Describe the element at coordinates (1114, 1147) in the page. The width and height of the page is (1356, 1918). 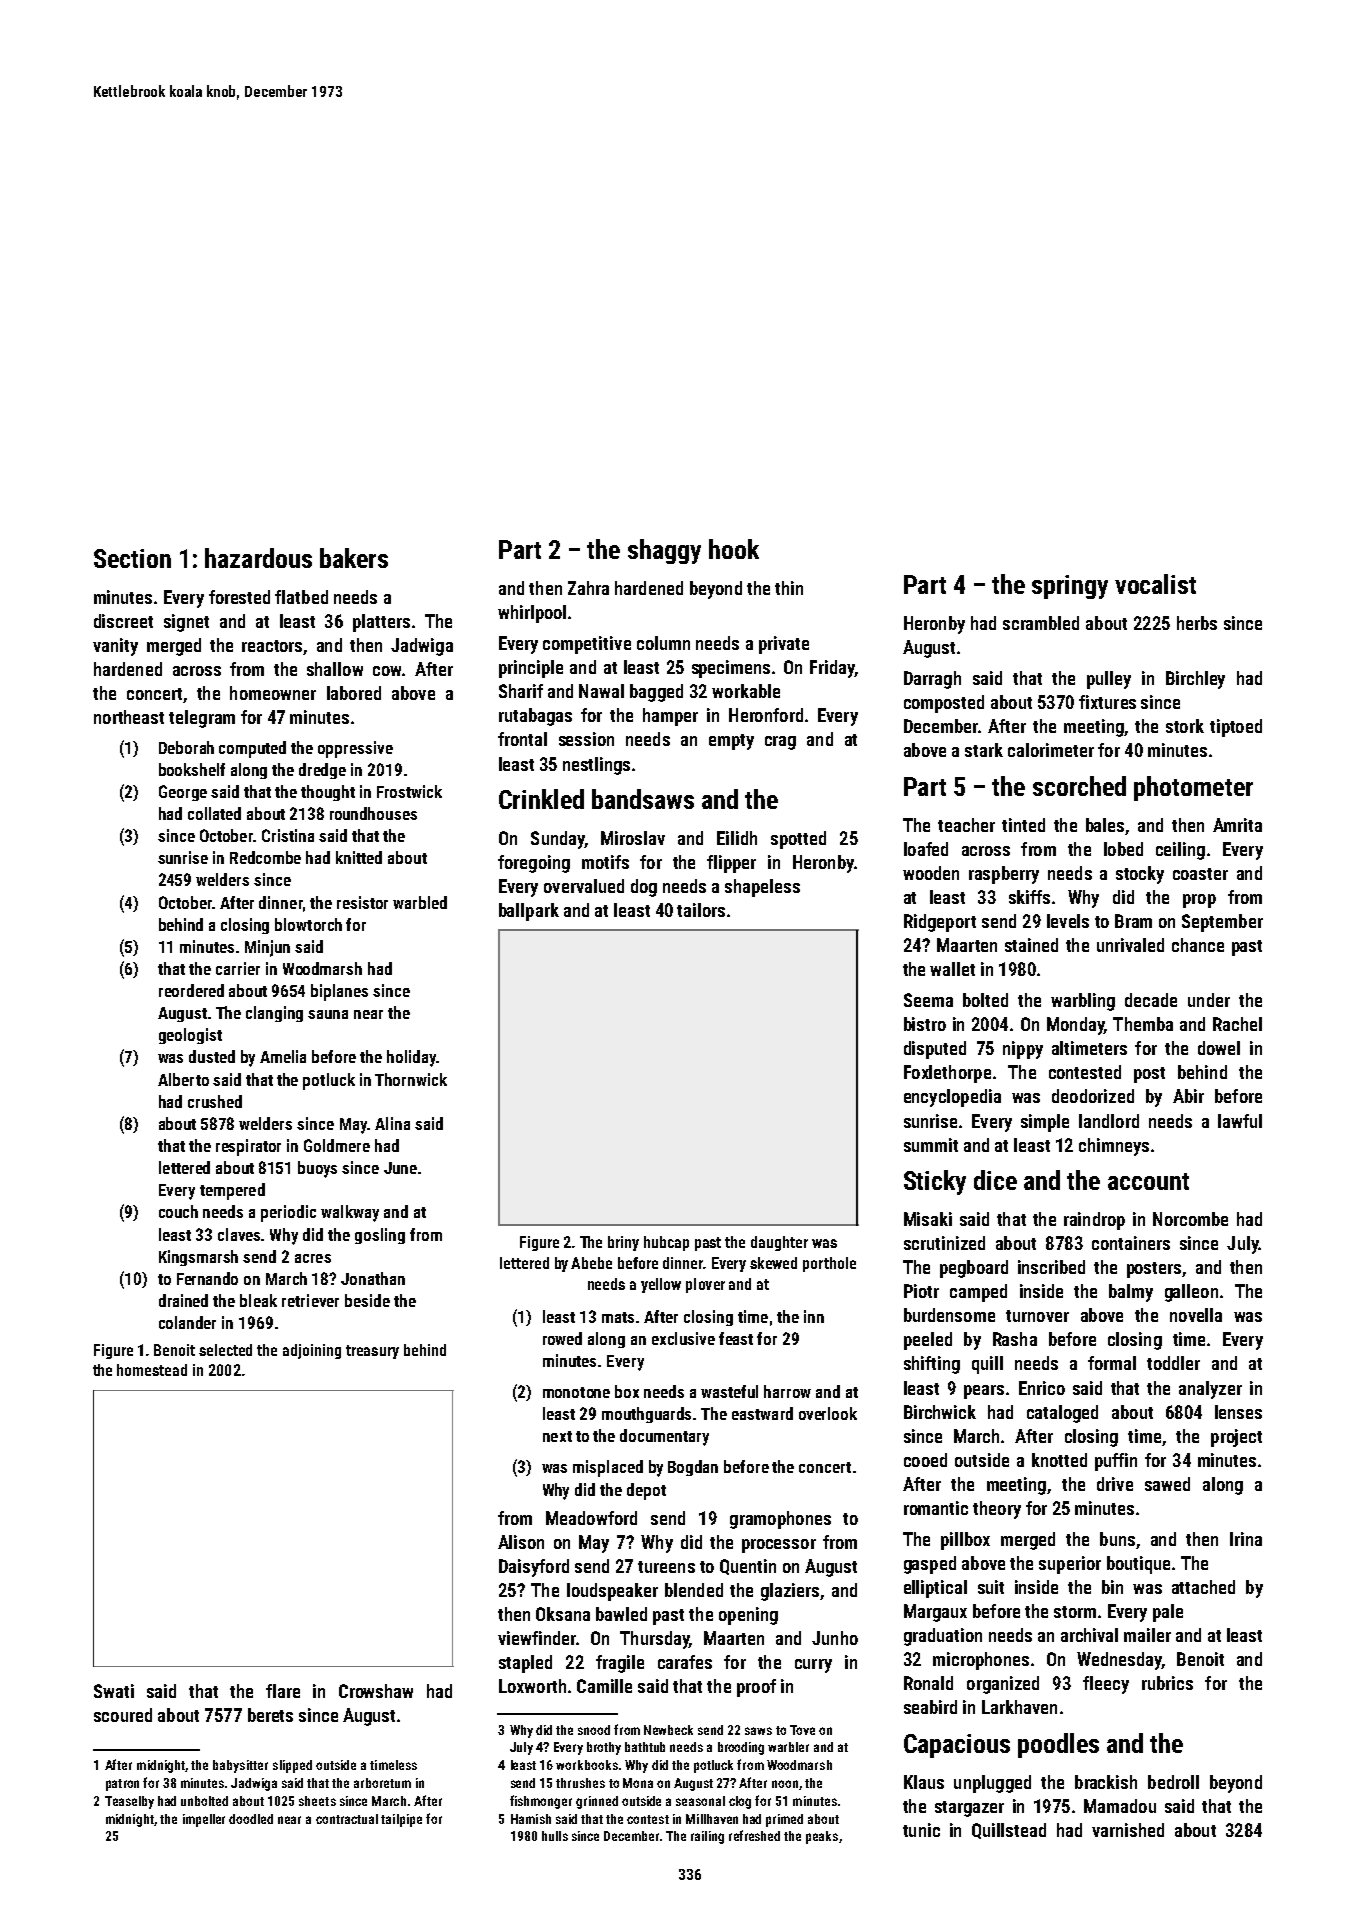
I see `chimneys` at that location.
